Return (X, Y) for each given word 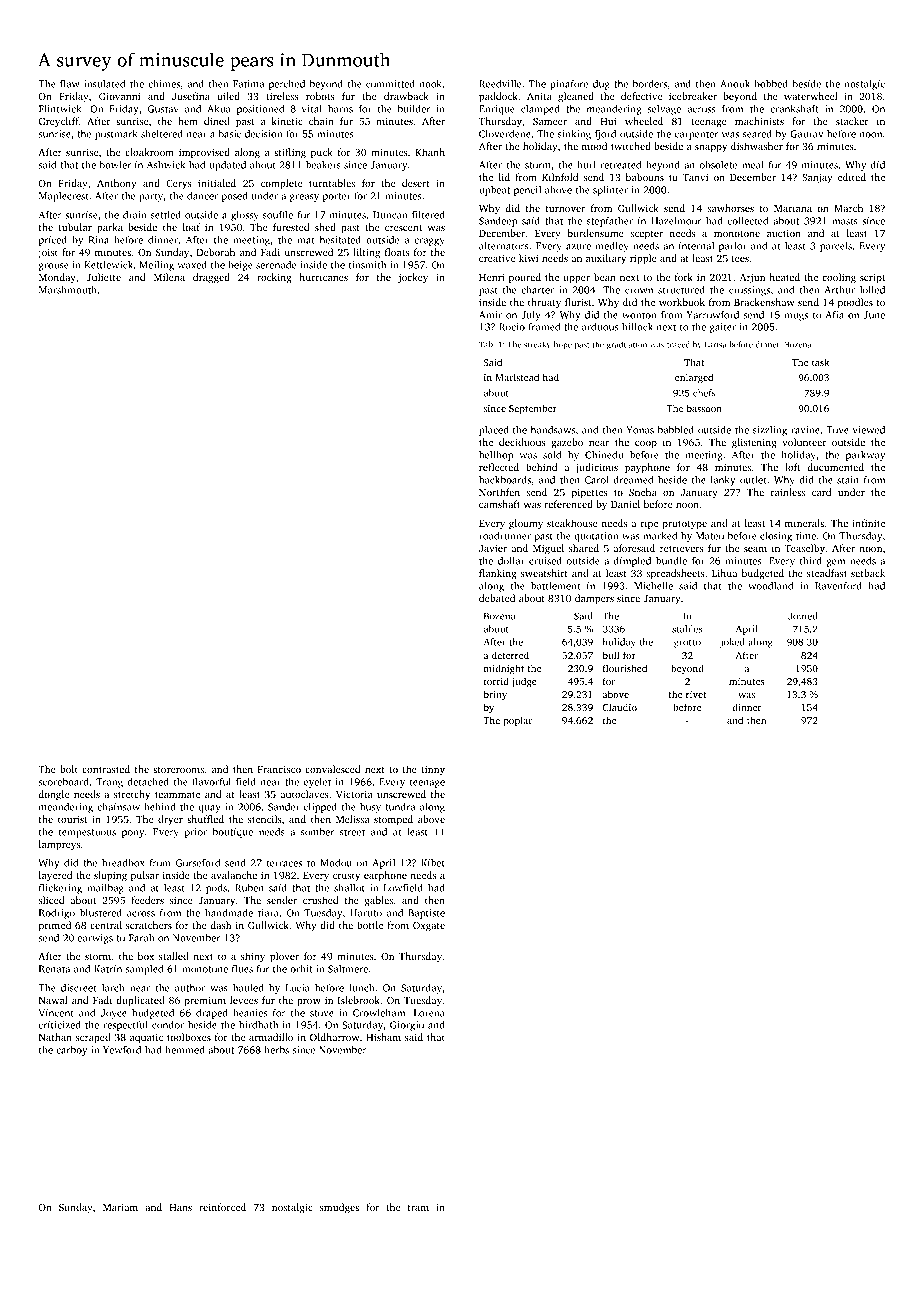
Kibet (433, 863)
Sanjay (817, 178)
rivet (696, 694)
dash (220, 925)
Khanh (430, 152)
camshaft (499, 504)
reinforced (222, 1207)
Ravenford (838, 586)
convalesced (332, 769)
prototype (684, 525)
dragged (211, 278)
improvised (204, 153)
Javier (493, 548)
